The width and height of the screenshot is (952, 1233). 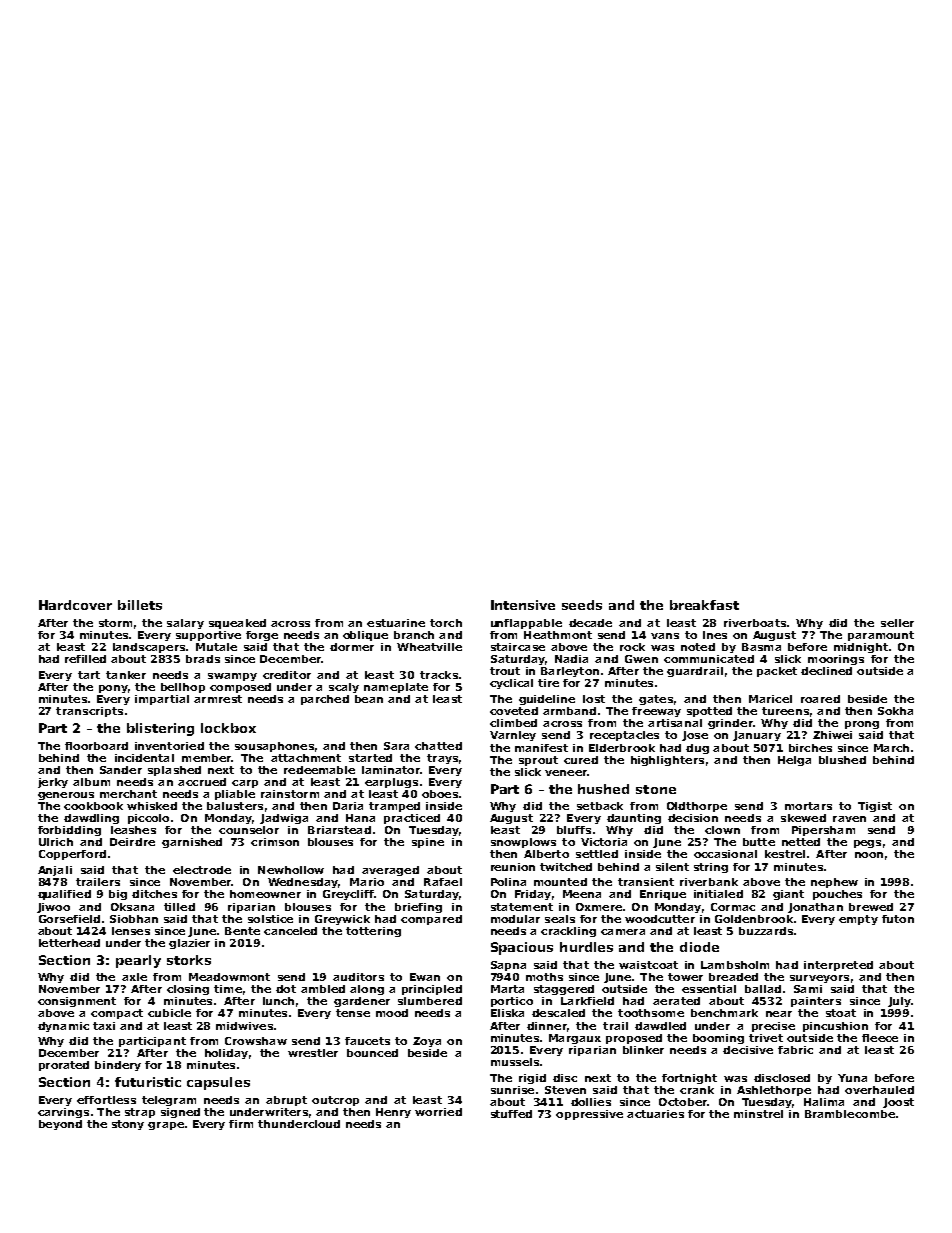 What do you see at coordinates (663, 895) in the screenshot?
I see `Enrique` at bounding box center [663, 895].
